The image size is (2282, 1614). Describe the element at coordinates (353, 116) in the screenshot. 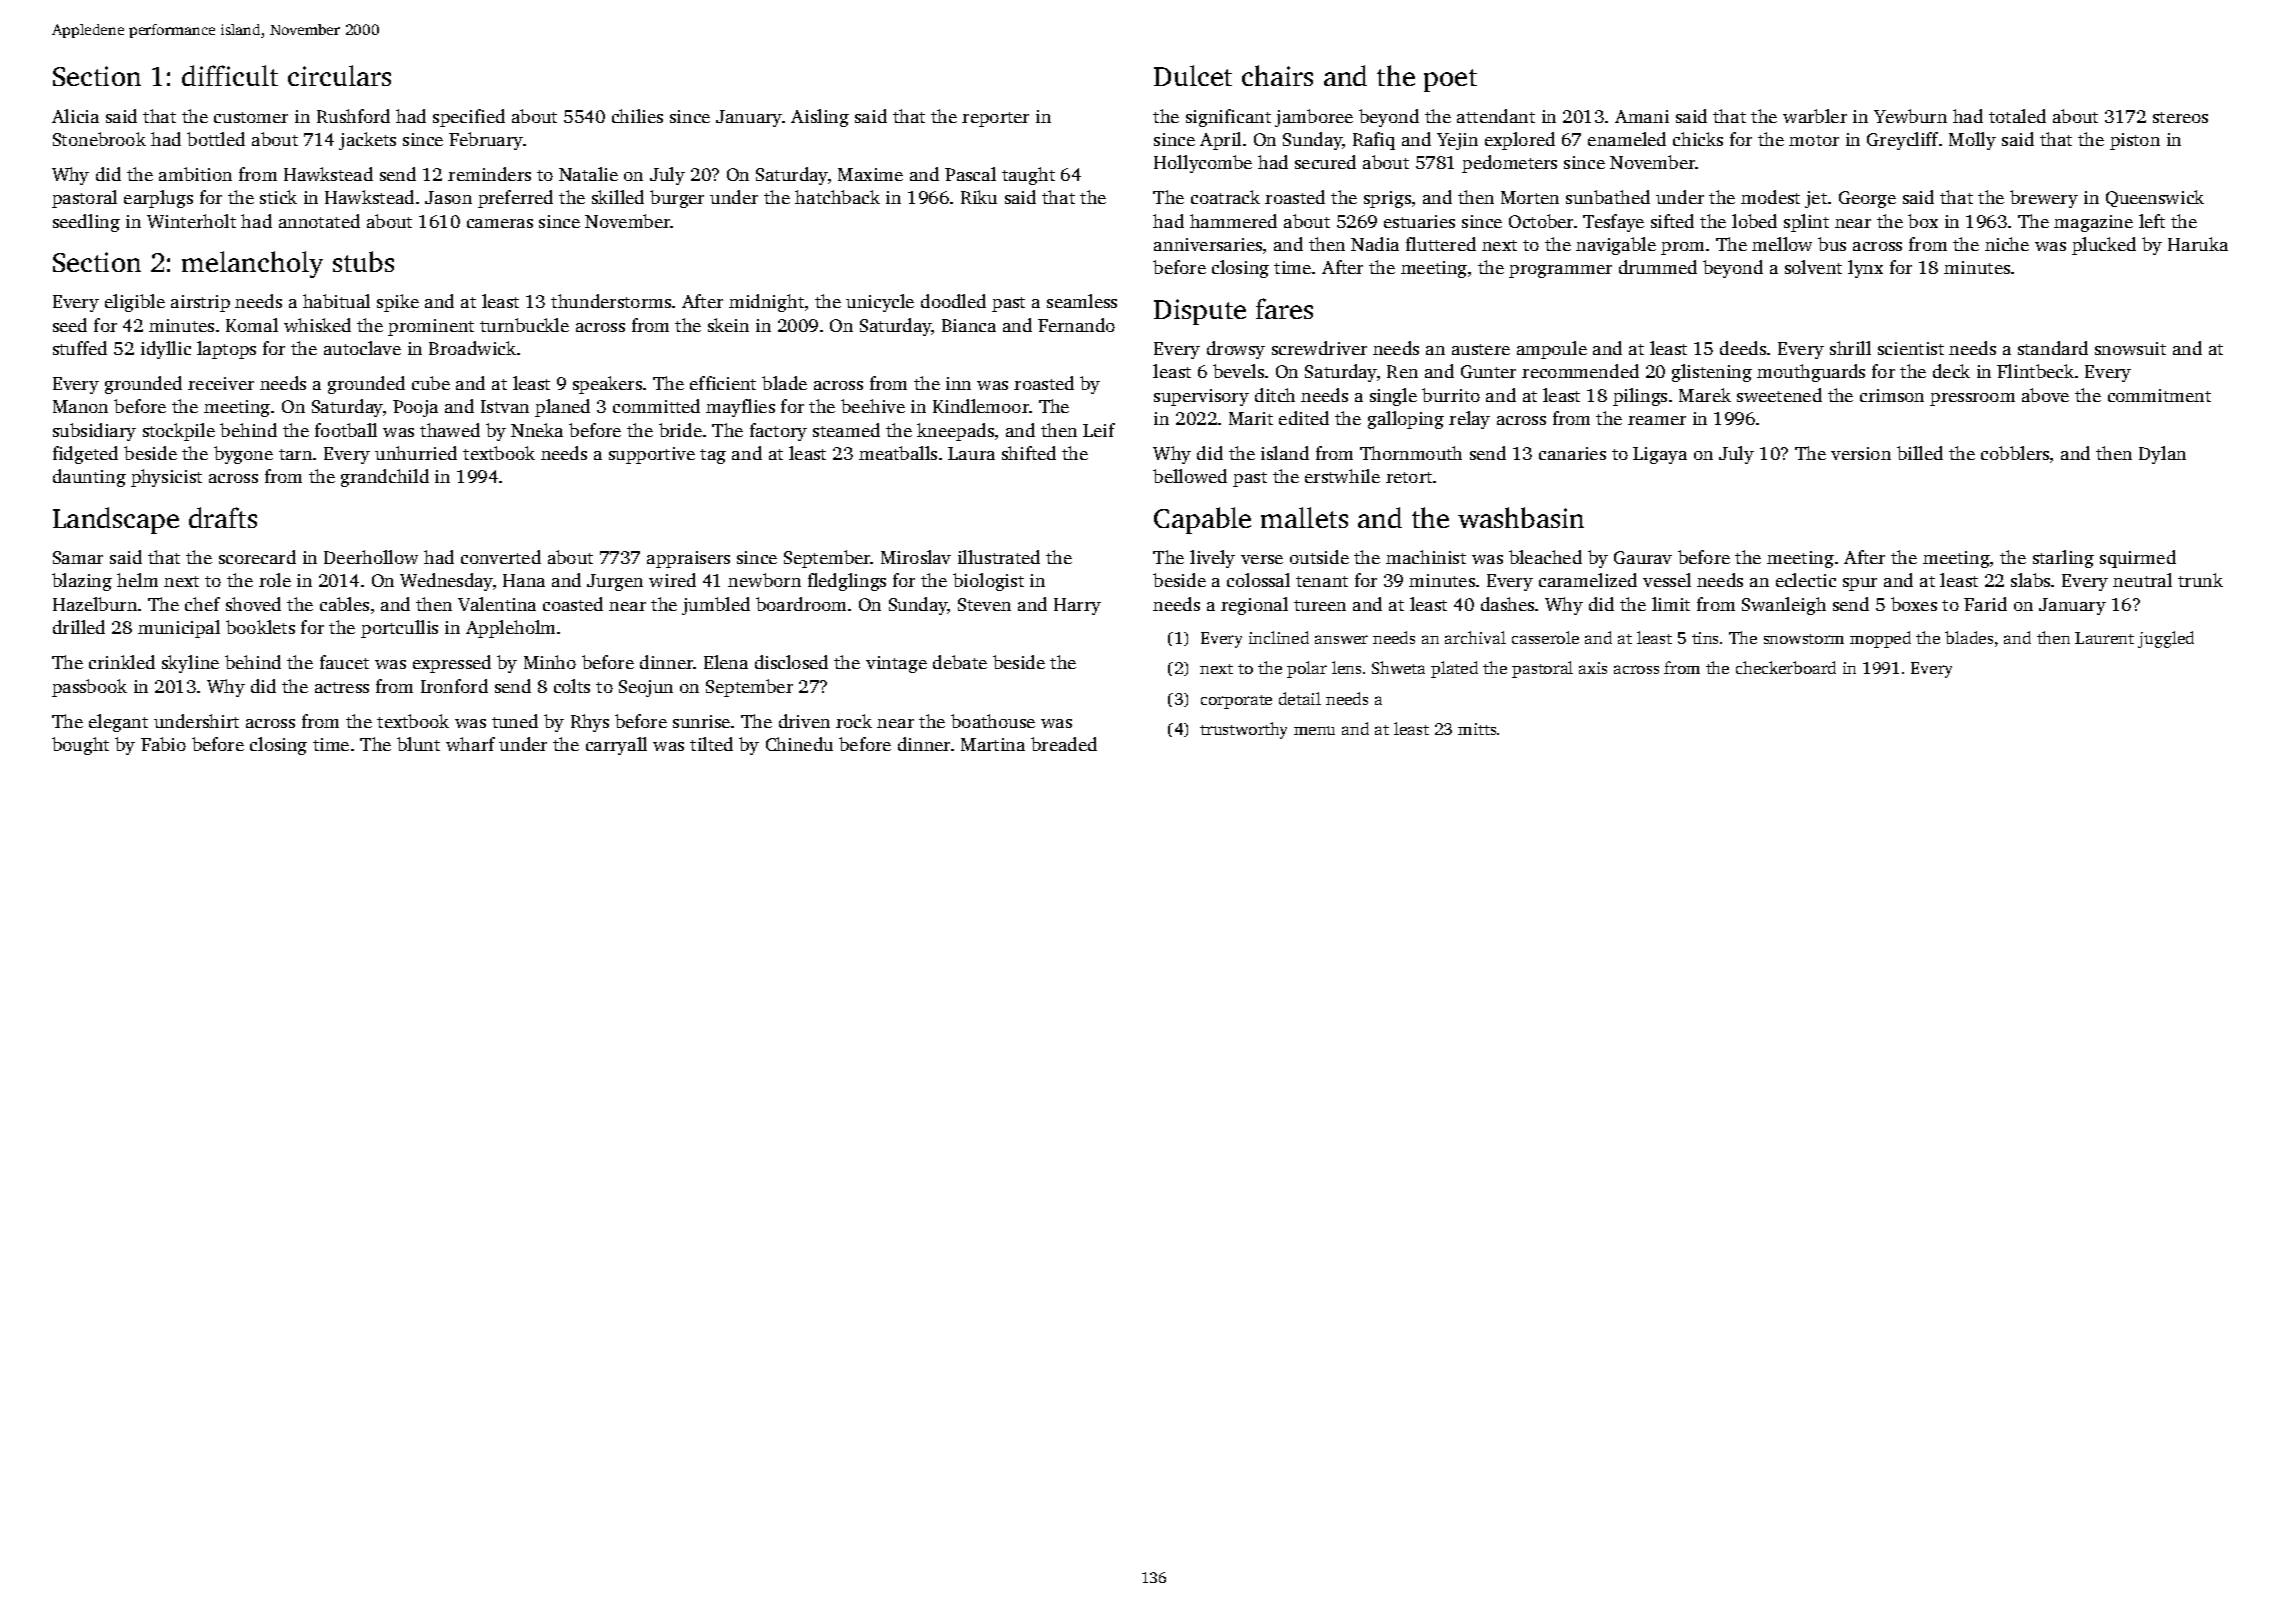

I see `Rushford` at that location.
